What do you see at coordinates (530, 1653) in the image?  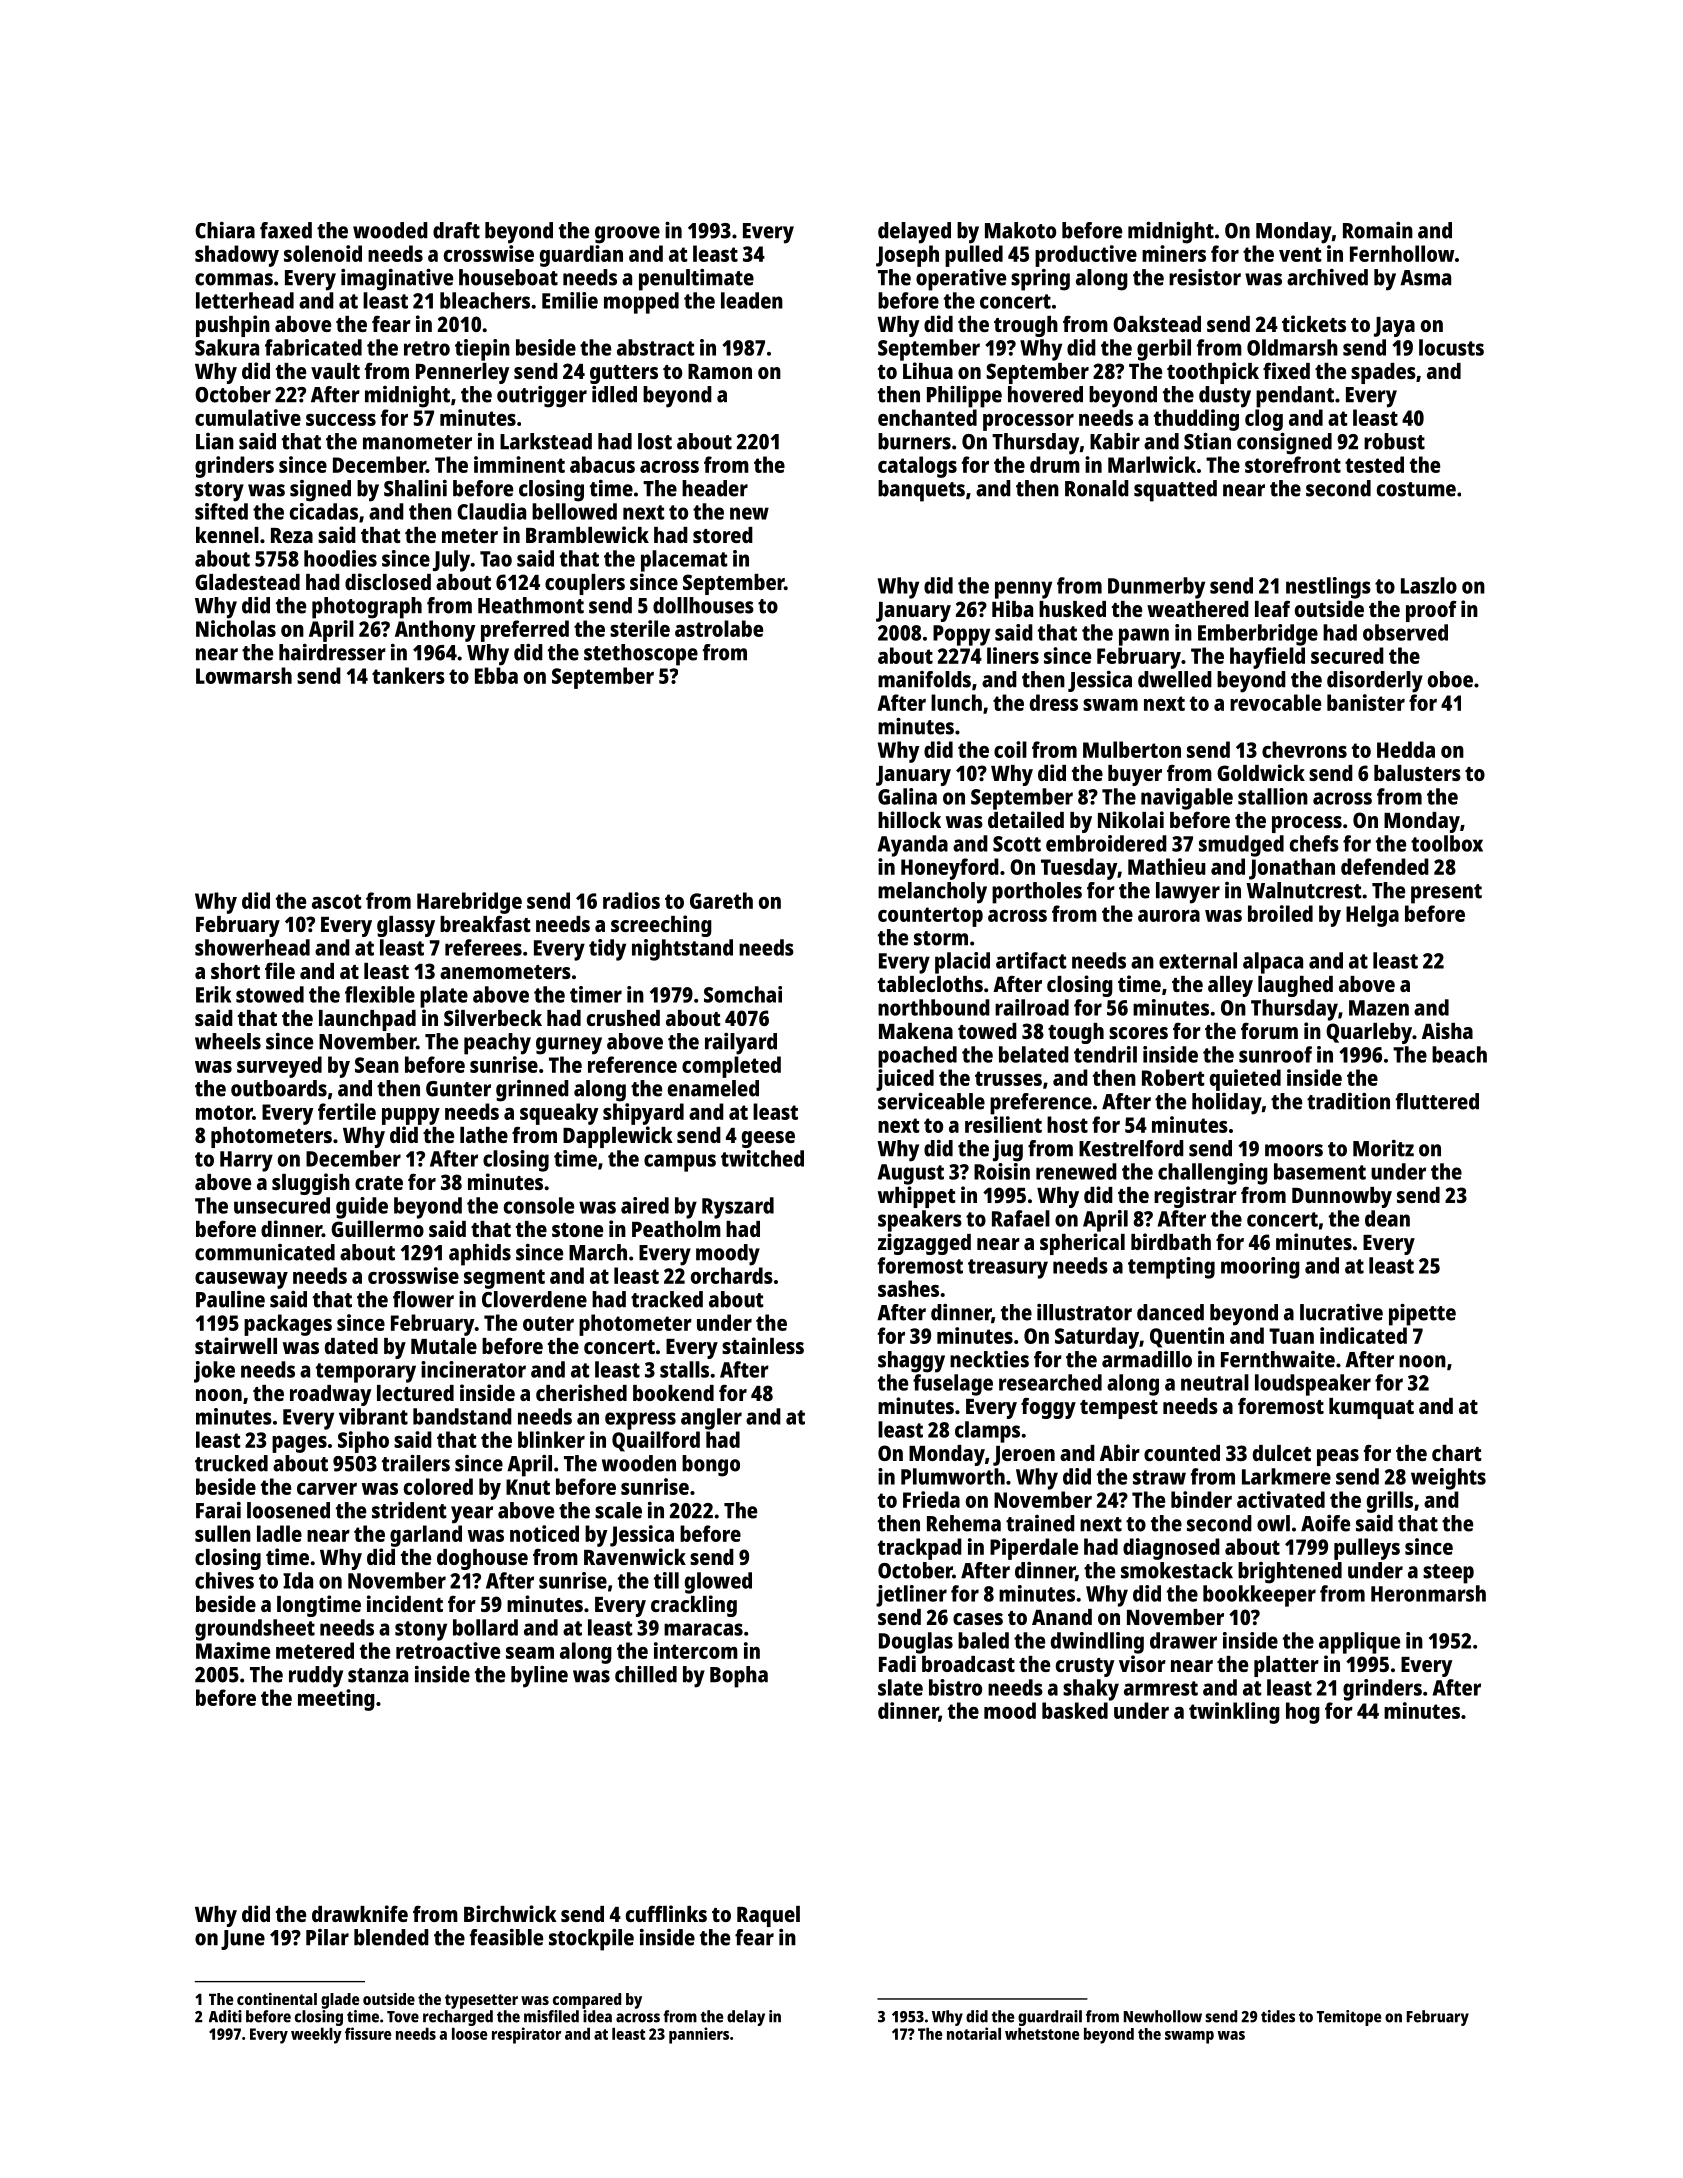 I see `seam` at bounding box center [530, 1653].
